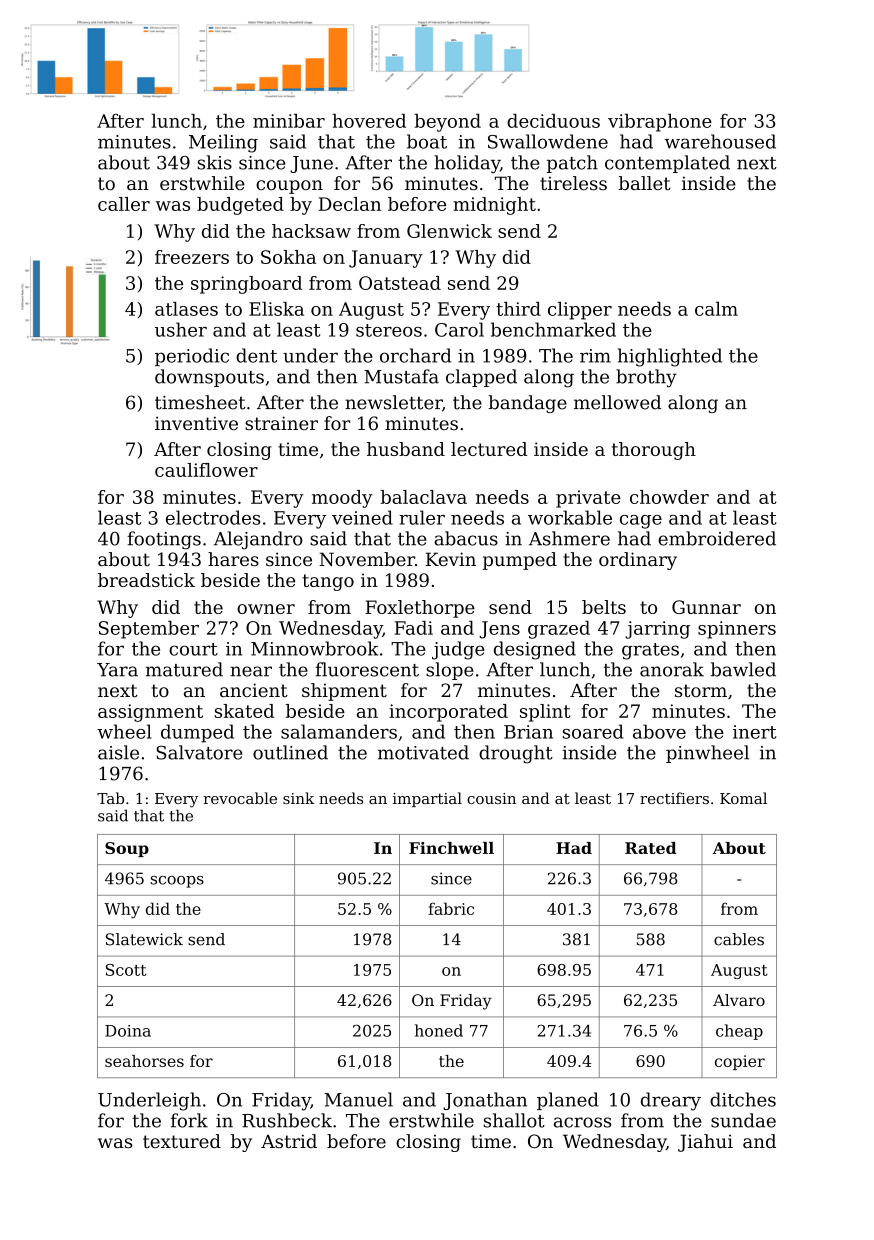 Image resolution: width=874 pixels, height=1240 pixels. What do you see at coordinates (660, 123) in the screenshot?
I see `vibraphone` at bounding box center [660, 123].
